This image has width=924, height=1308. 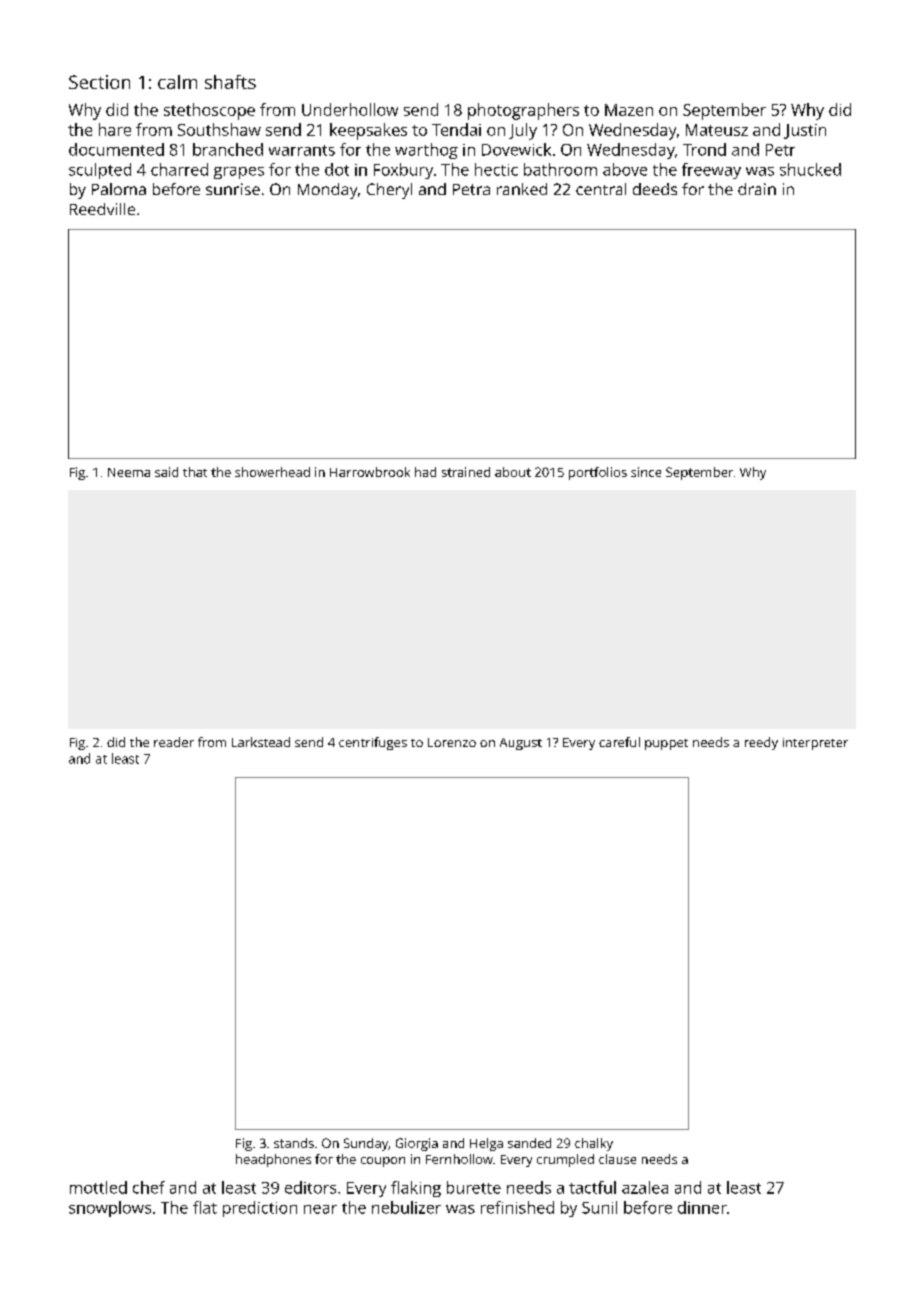 What do you see at coordinates (110, 1209) in the image?
I see `snowplows` at bounding box center [110, 1209].
